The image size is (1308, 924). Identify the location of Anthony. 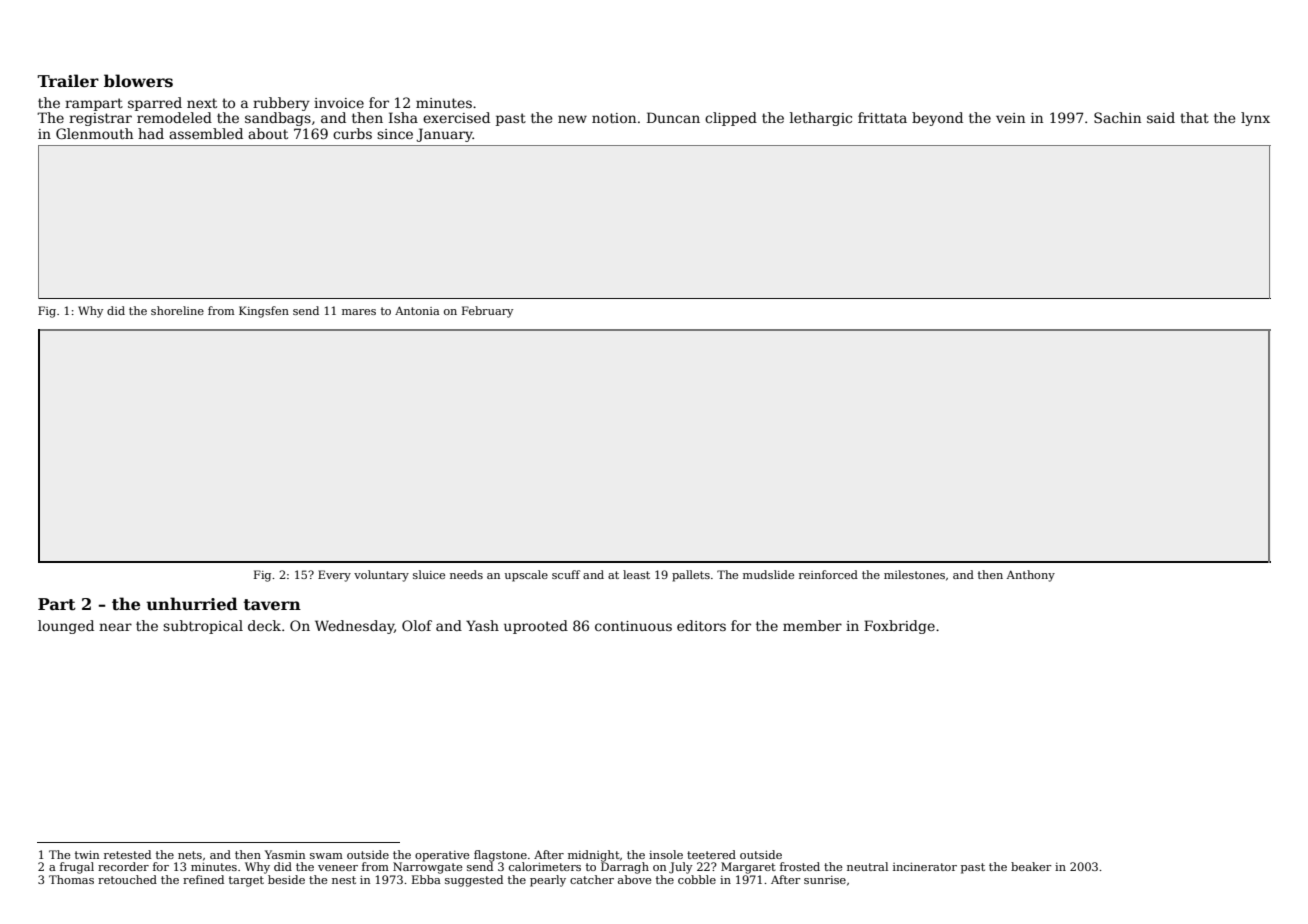
(1031, 576).
